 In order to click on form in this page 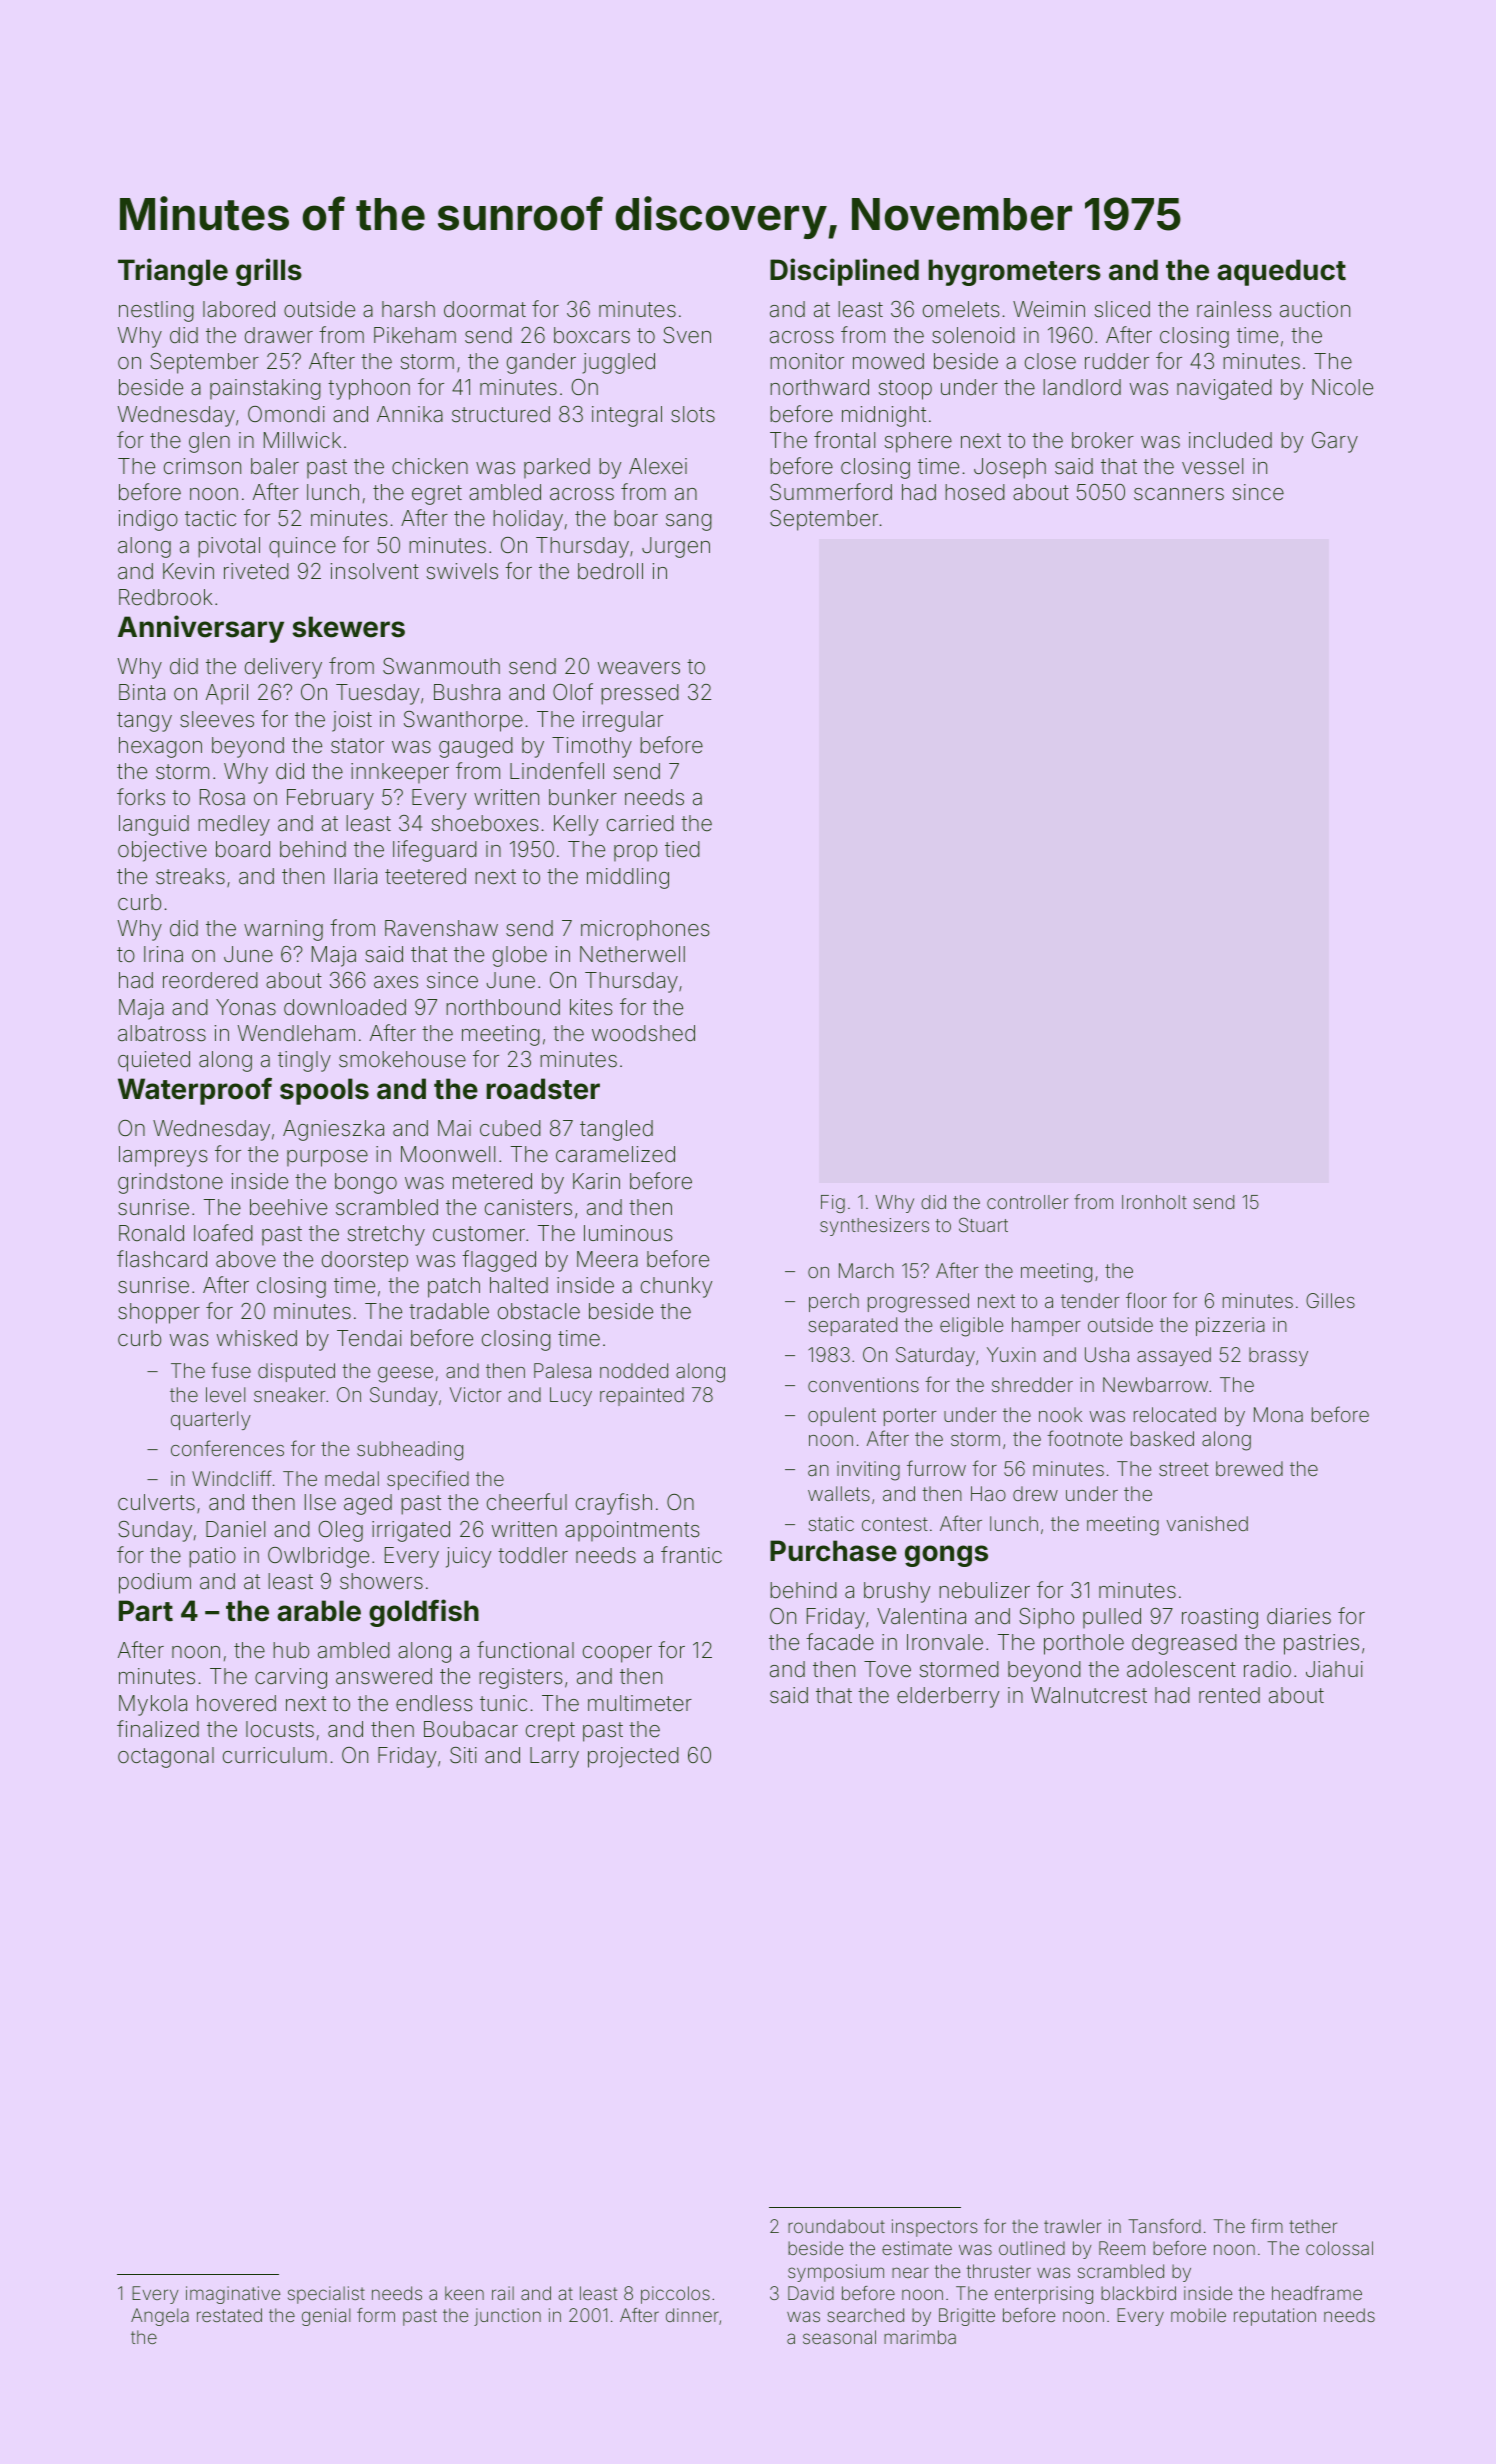, I will do `click(376, 2315)`.
